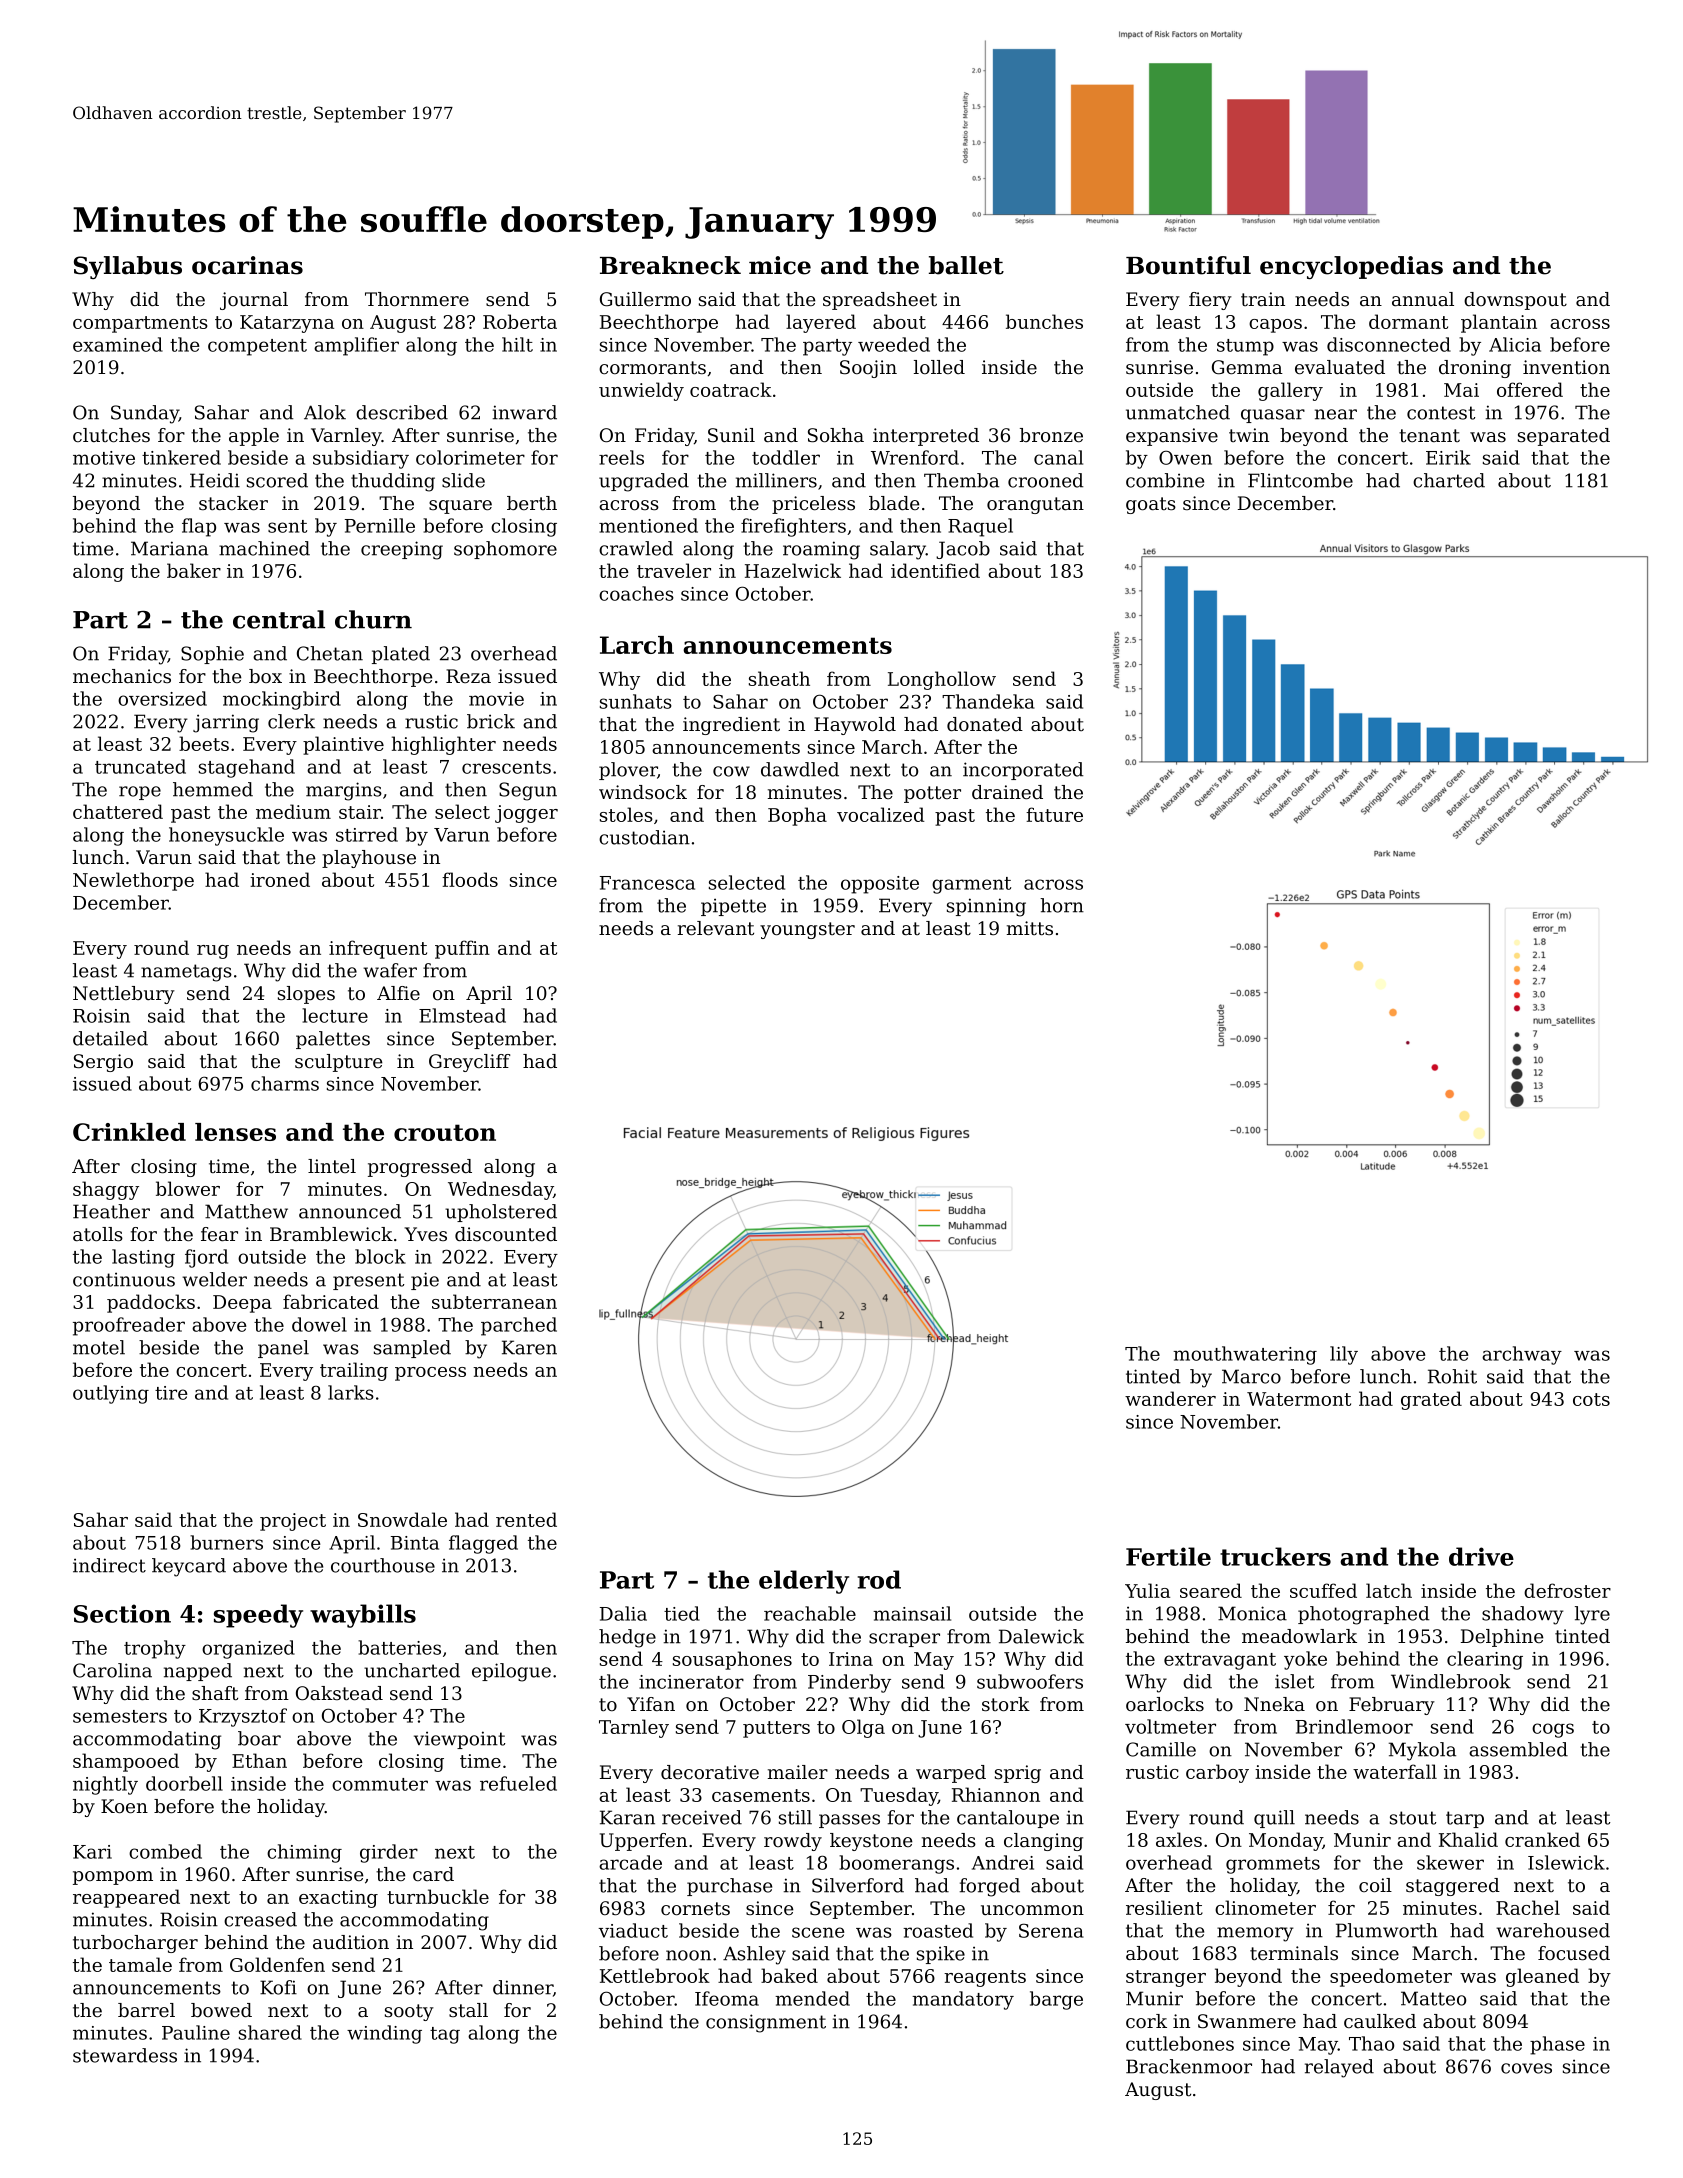  I want to click on mechanics, so click(122, 676).
